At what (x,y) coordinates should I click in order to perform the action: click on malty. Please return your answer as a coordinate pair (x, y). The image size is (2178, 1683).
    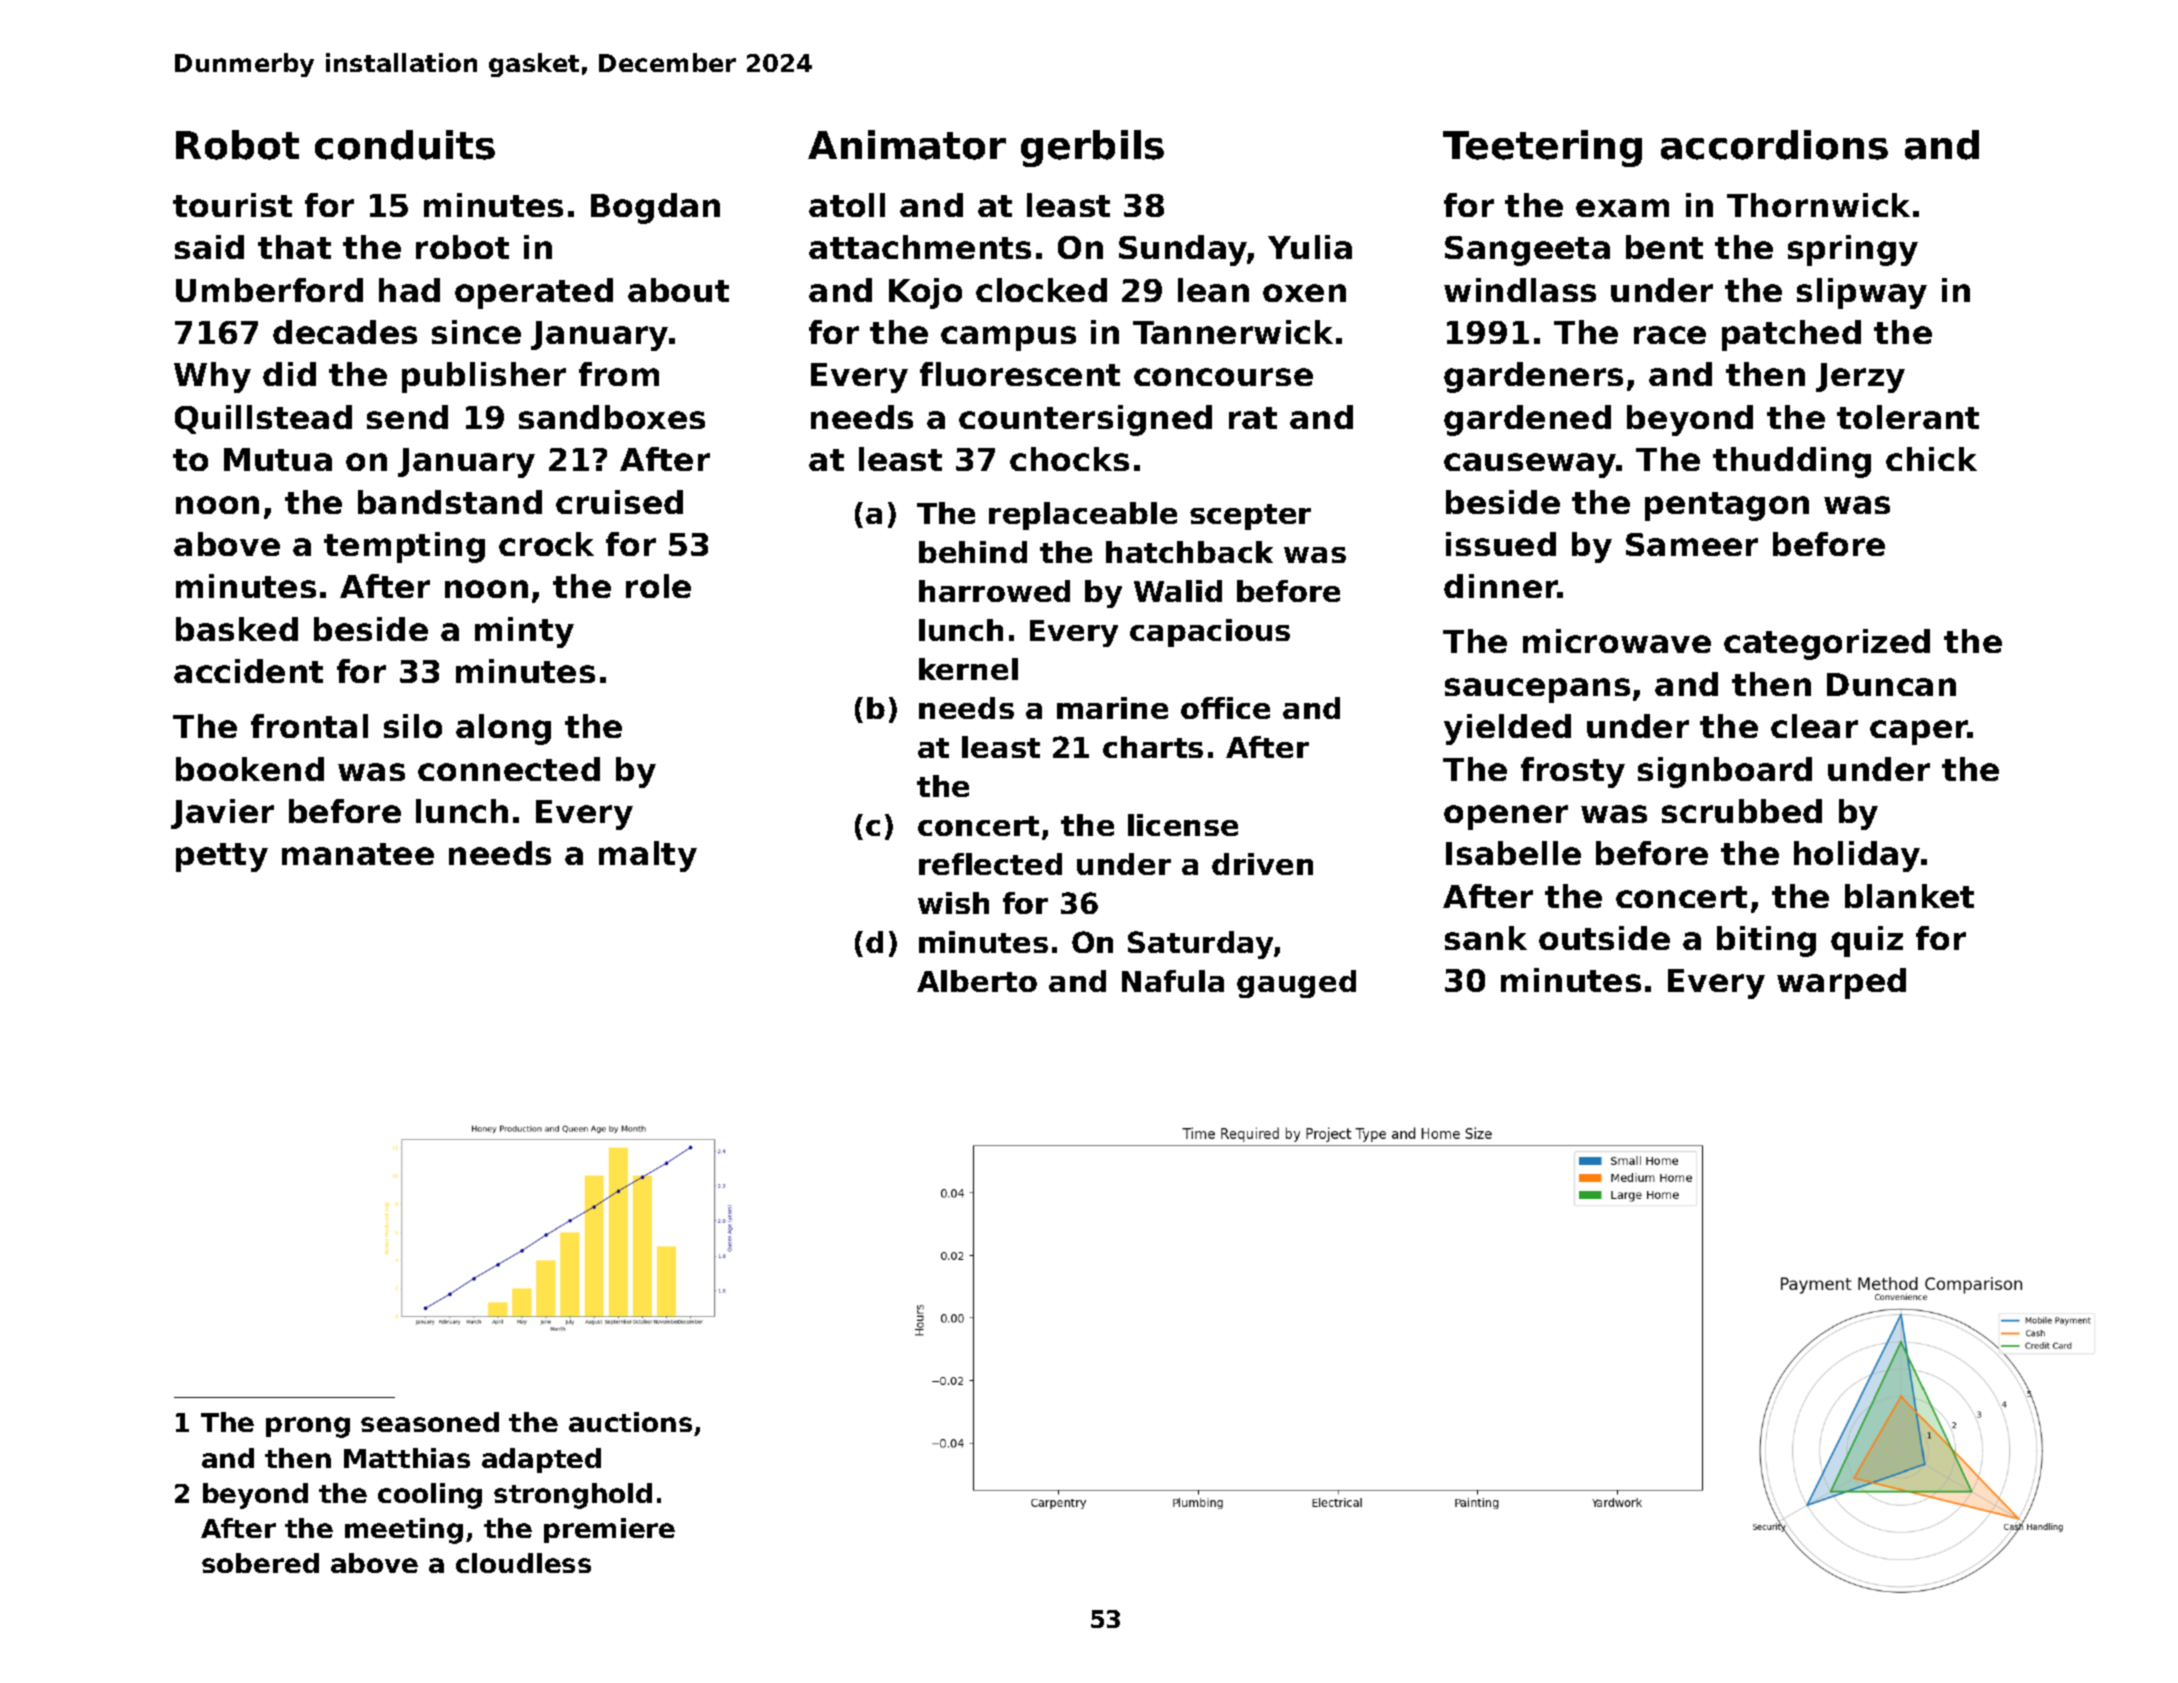
    Looking at the image, I should click on (648, 856).
